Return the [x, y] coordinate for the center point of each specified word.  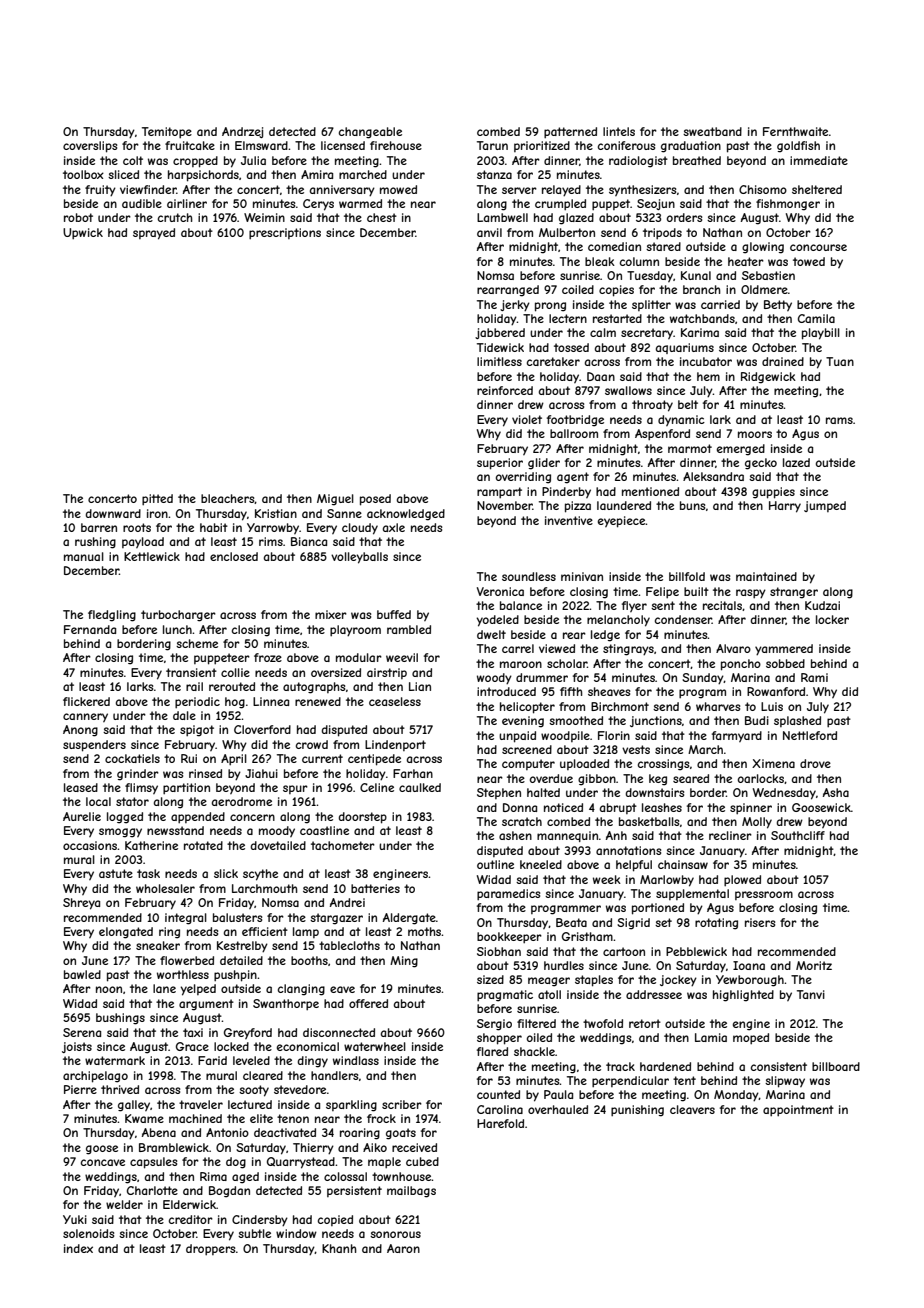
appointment [798, 1110]
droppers [210, 1249]
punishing [637, 1111]
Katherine [151, 845]
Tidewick [500, 347]
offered [368, 1003]
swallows [628, 390]
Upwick [83, 233]
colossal [345, 1176]
